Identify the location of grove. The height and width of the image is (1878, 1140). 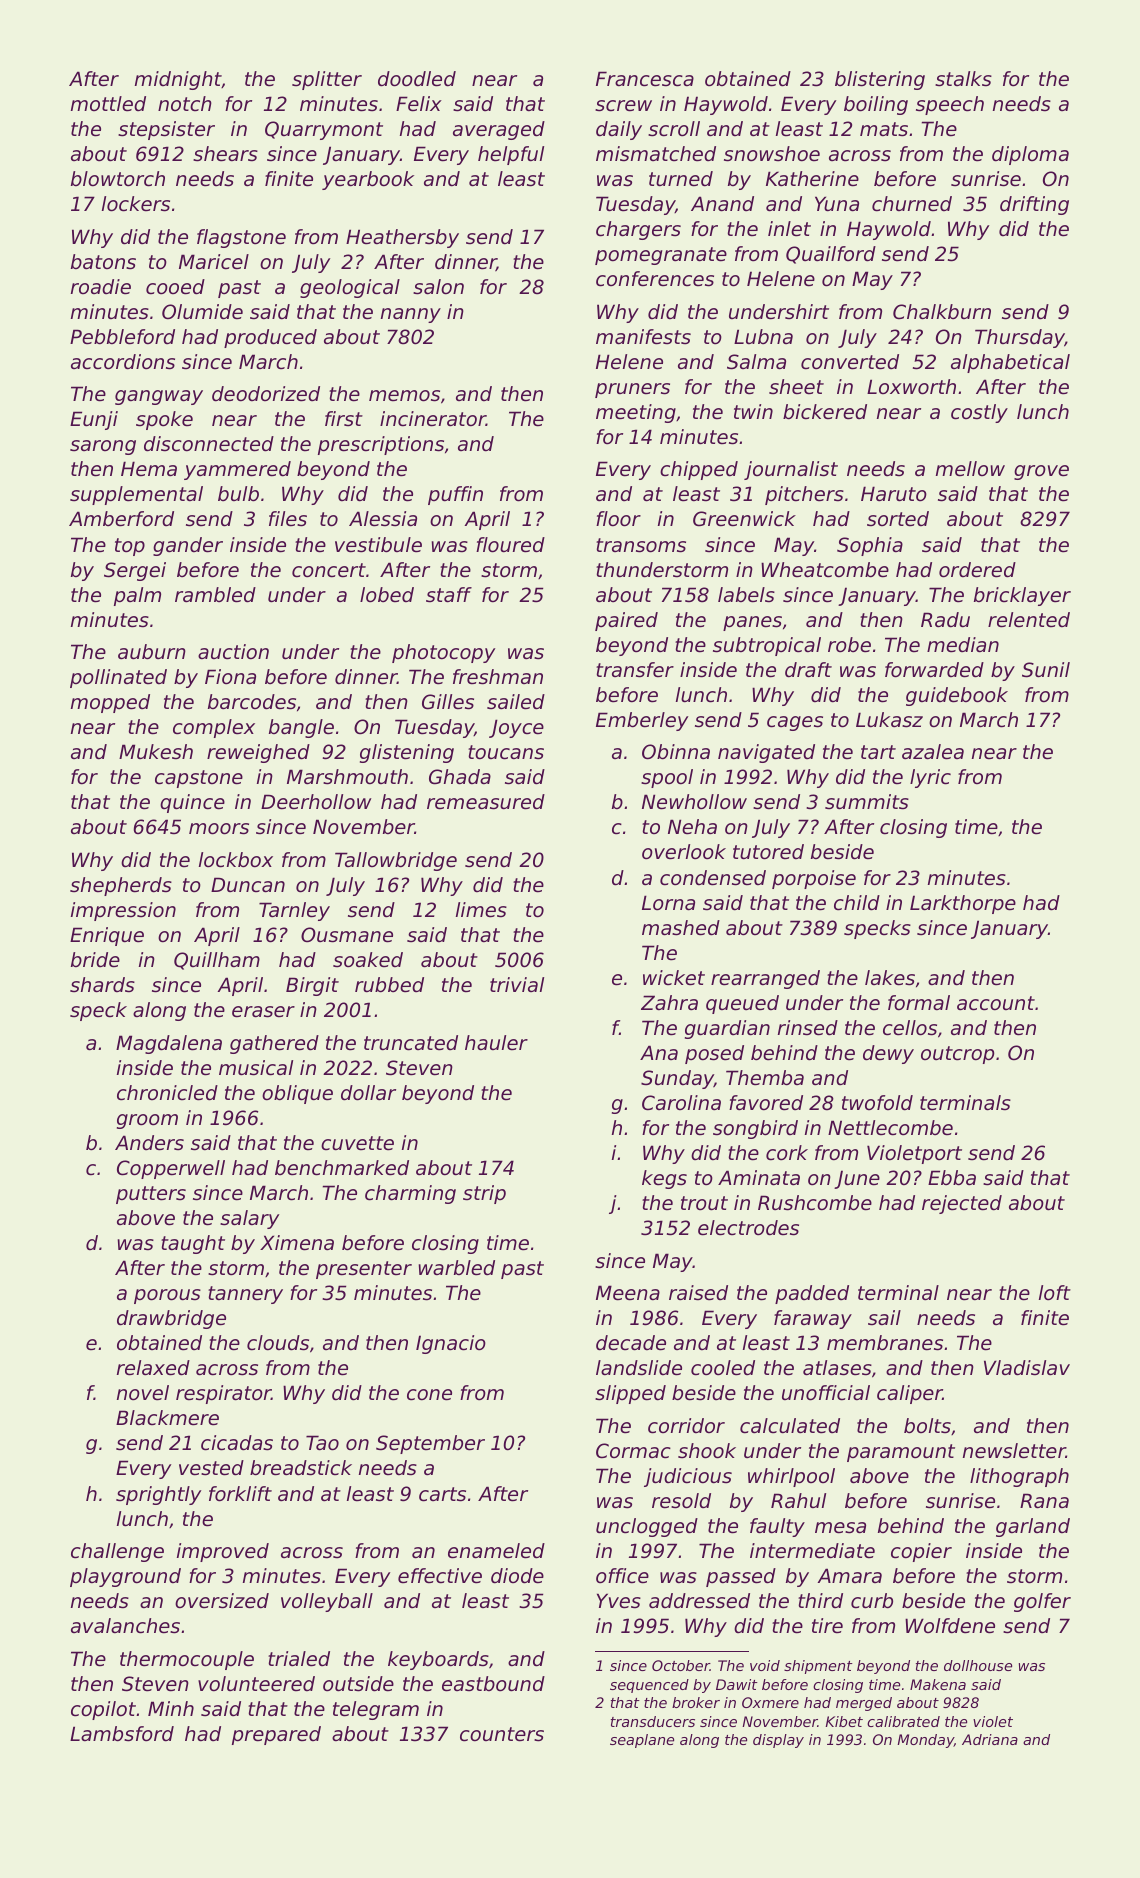
(1041, 472).
